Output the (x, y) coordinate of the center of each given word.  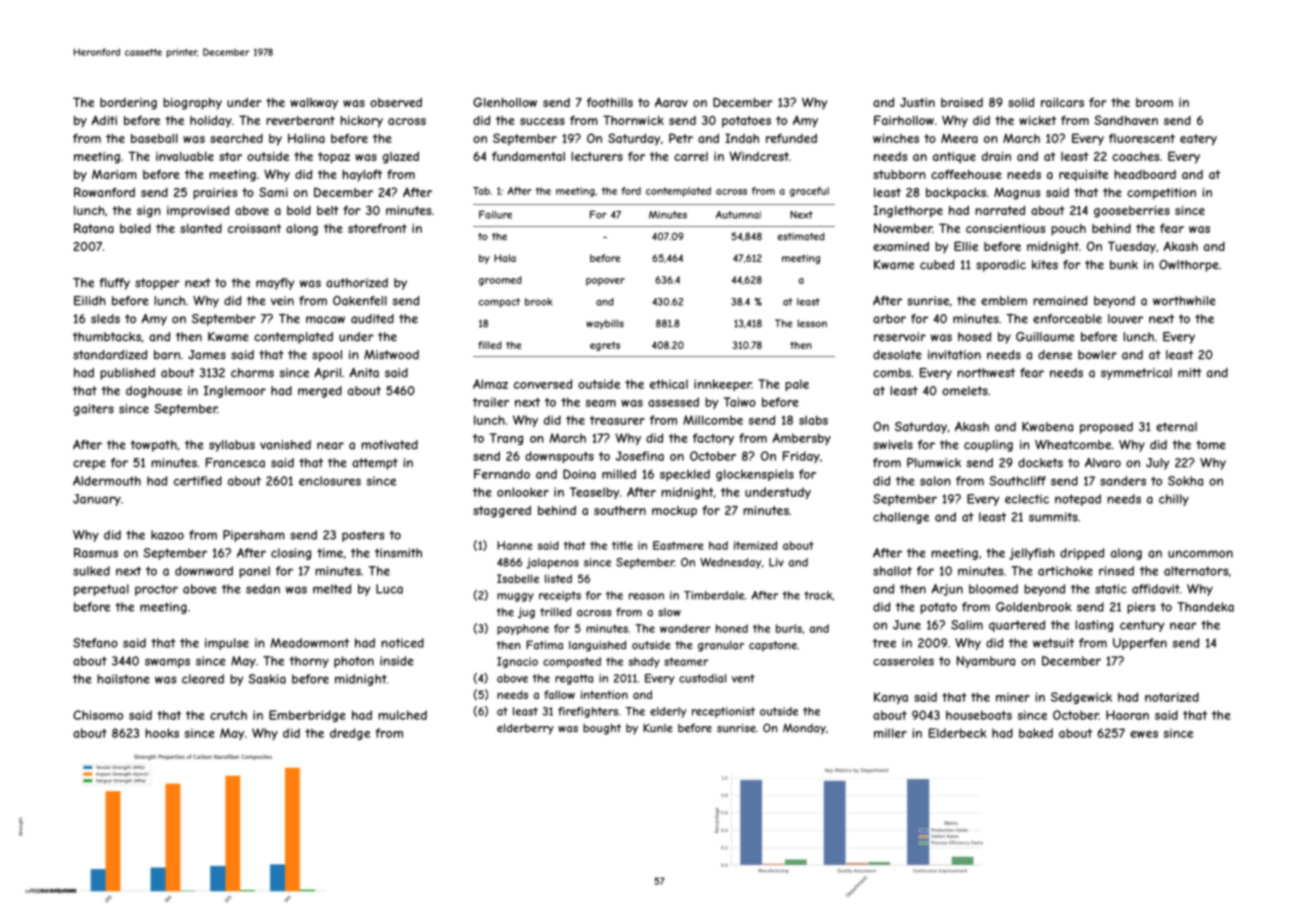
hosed (974, 337)
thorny (309, 662)
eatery (1198, 140)
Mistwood (391, 355)
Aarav (671, 102)
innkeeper (723, 385)
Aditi (104, 120)
